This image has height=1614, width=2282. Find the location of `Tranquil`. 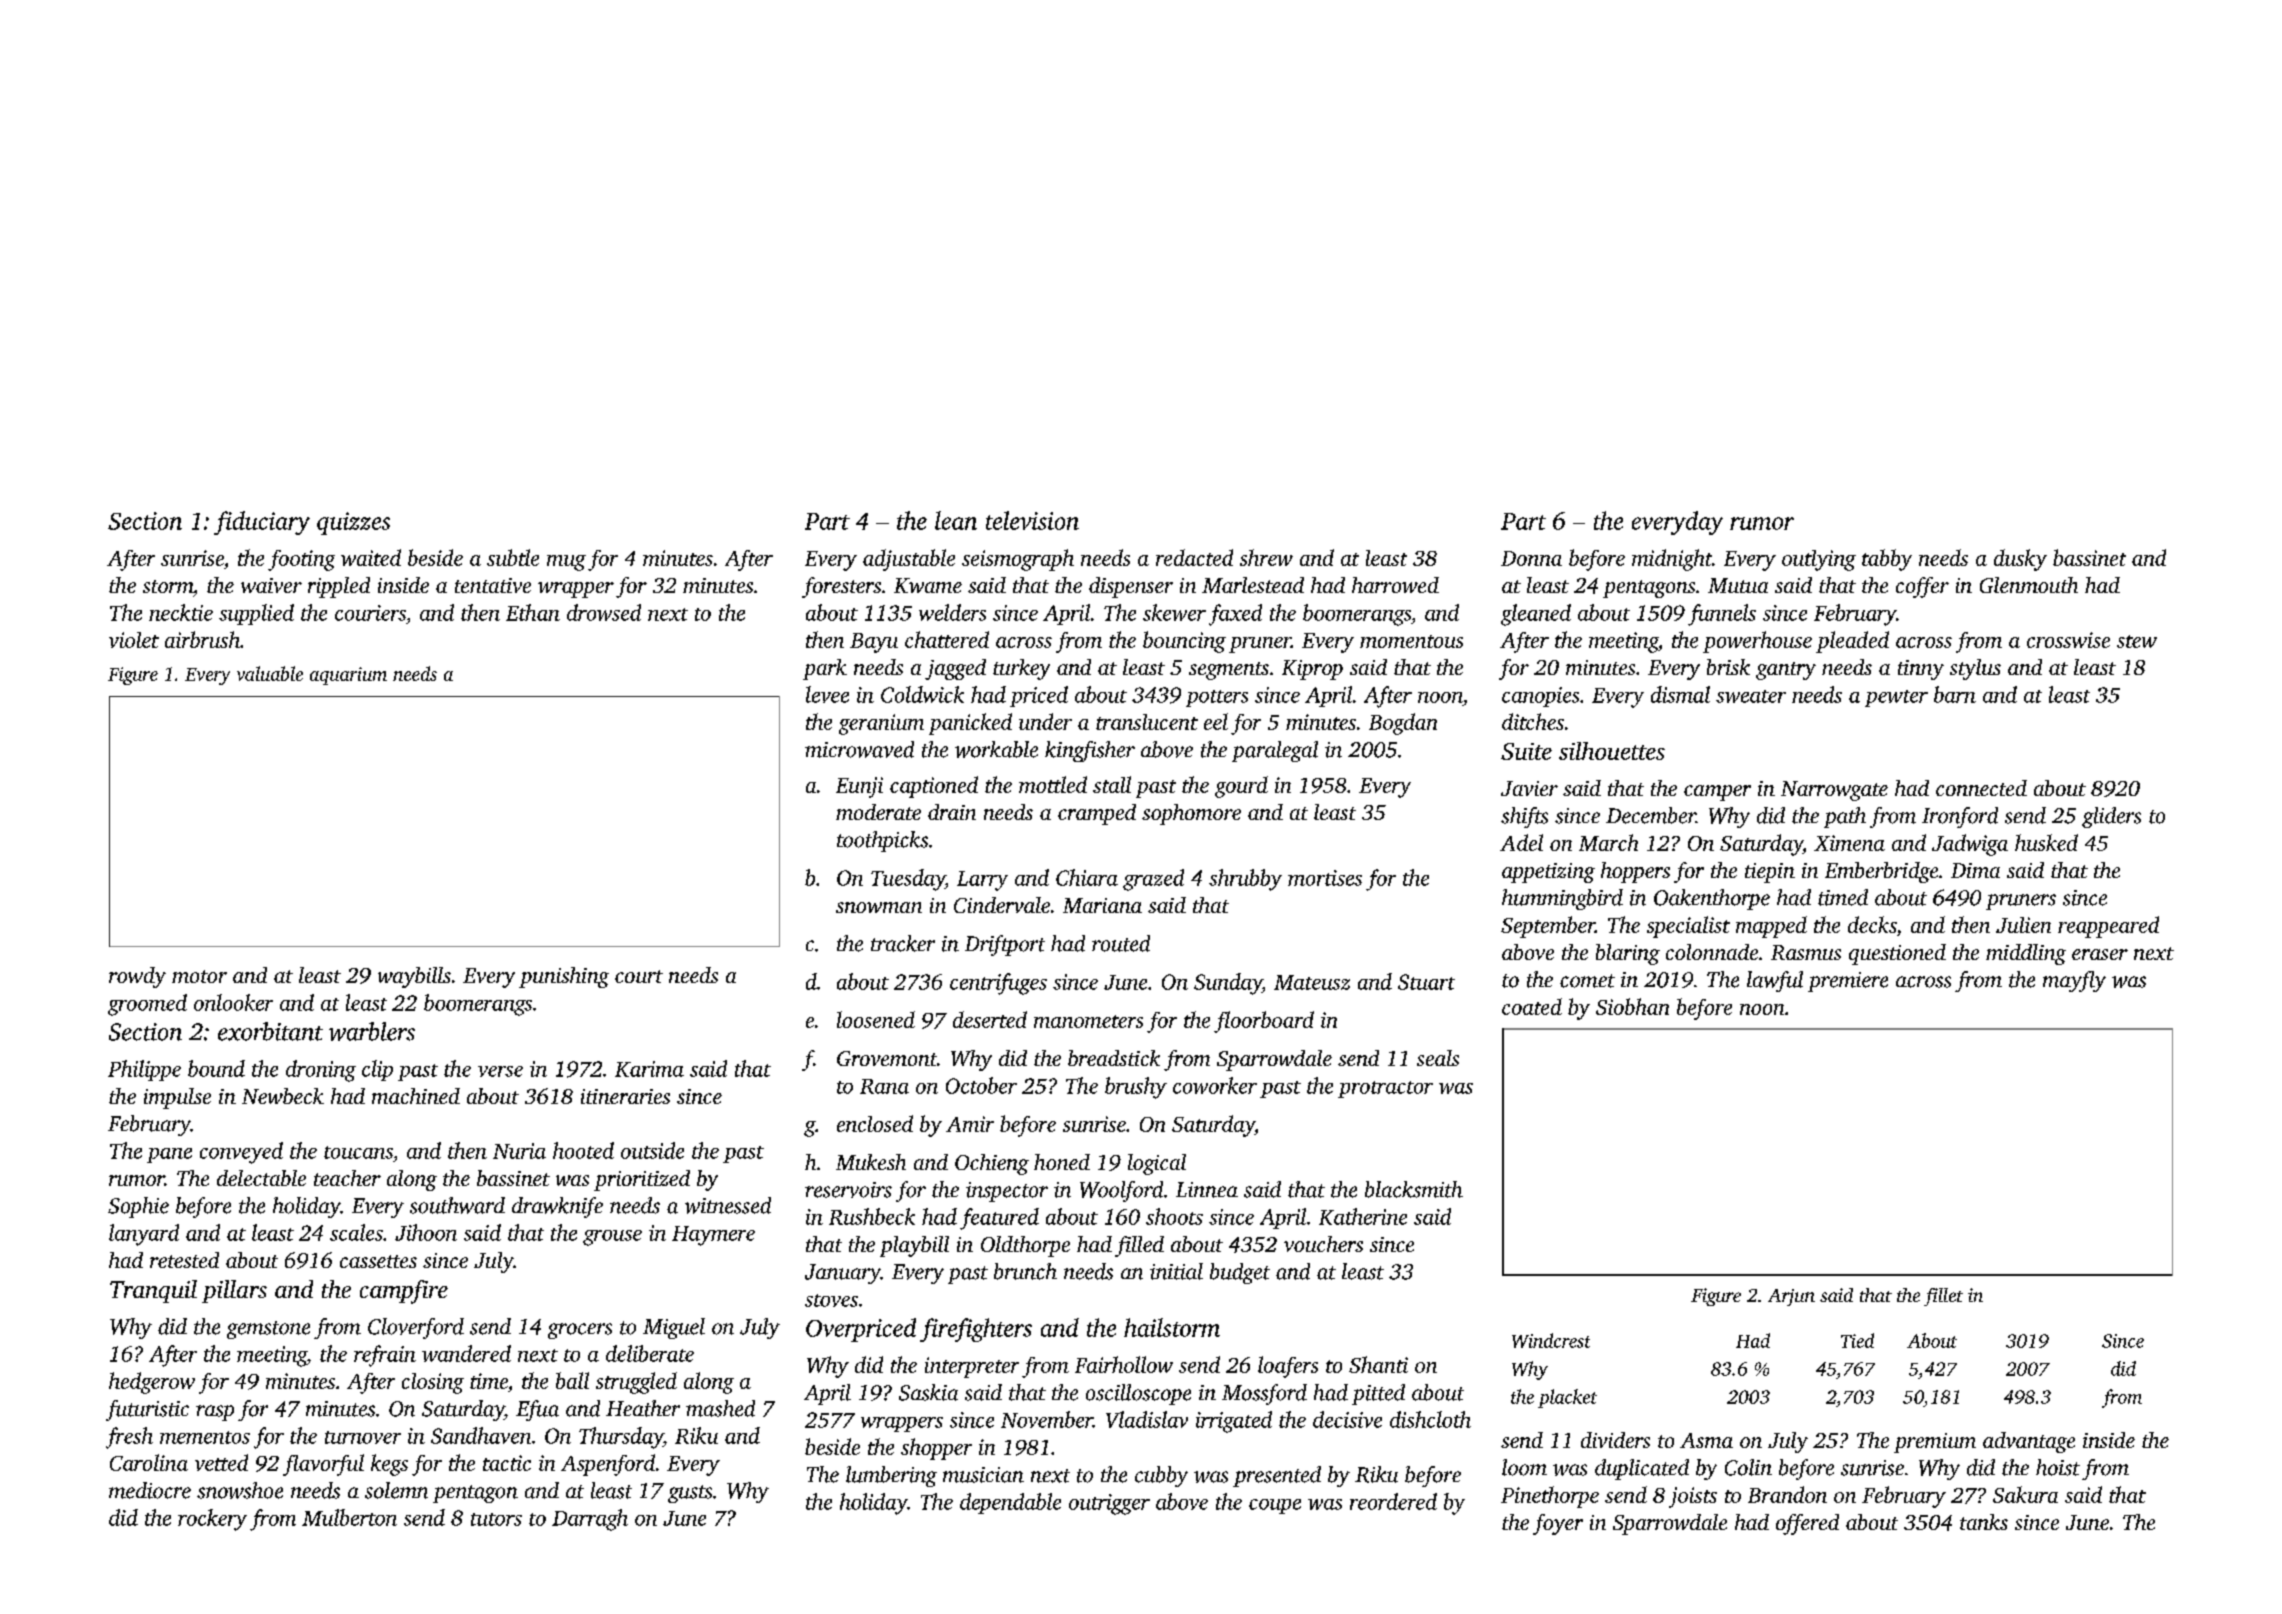

Tranquil is located at coordinates (153, 1291).
